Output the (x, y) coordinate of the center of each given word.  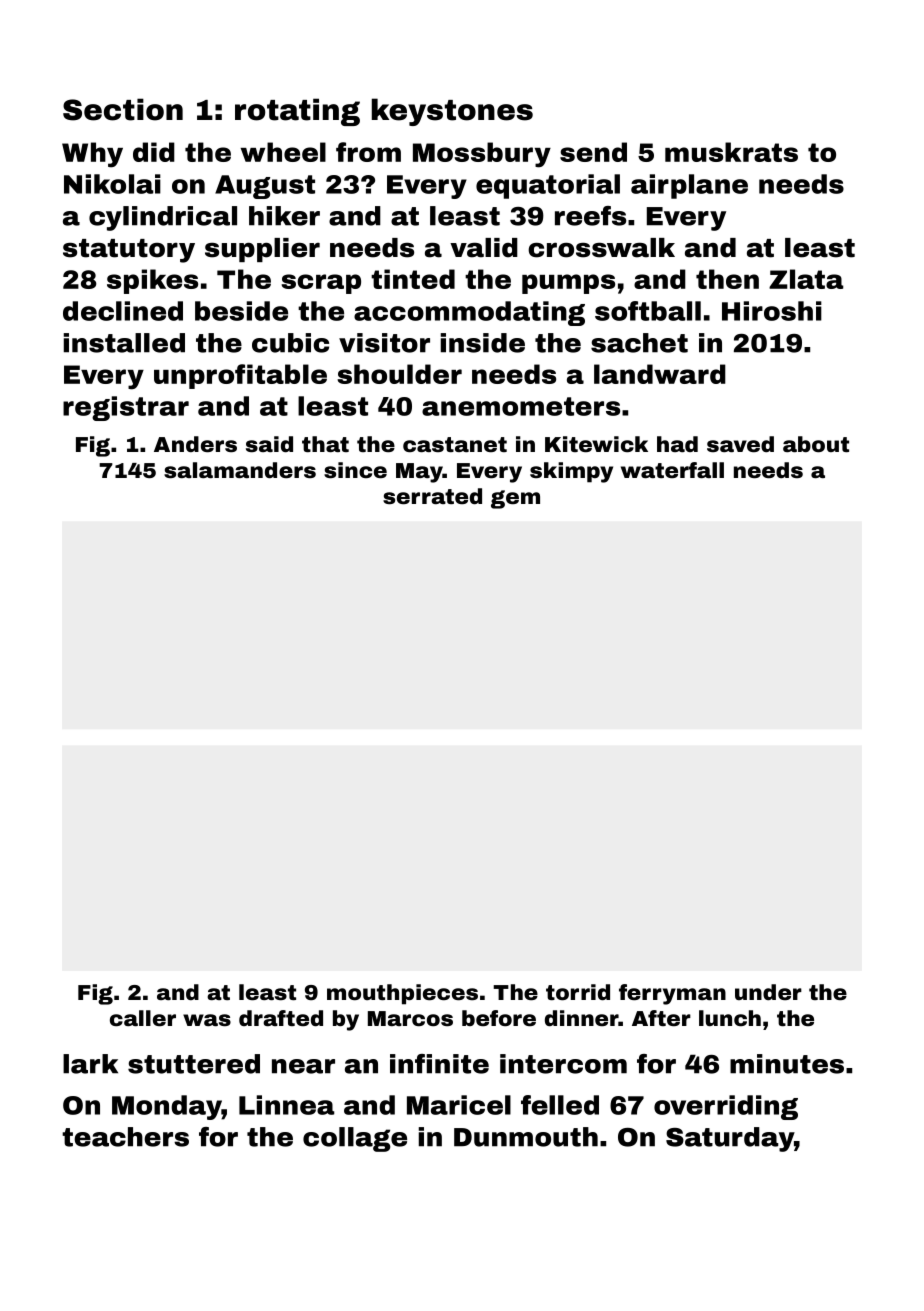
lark (90, 1064)
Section (123, 109)
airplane (689, 186)
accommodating (469, 313)
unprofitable (240, 376)
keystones (452, 112)
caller (143, 1018)
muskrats (731, 152)
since (355, 470)
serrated (432, 496)
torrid (578, 992)
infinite (439, 1064)
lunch (730, 1018)
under (768, 992)
